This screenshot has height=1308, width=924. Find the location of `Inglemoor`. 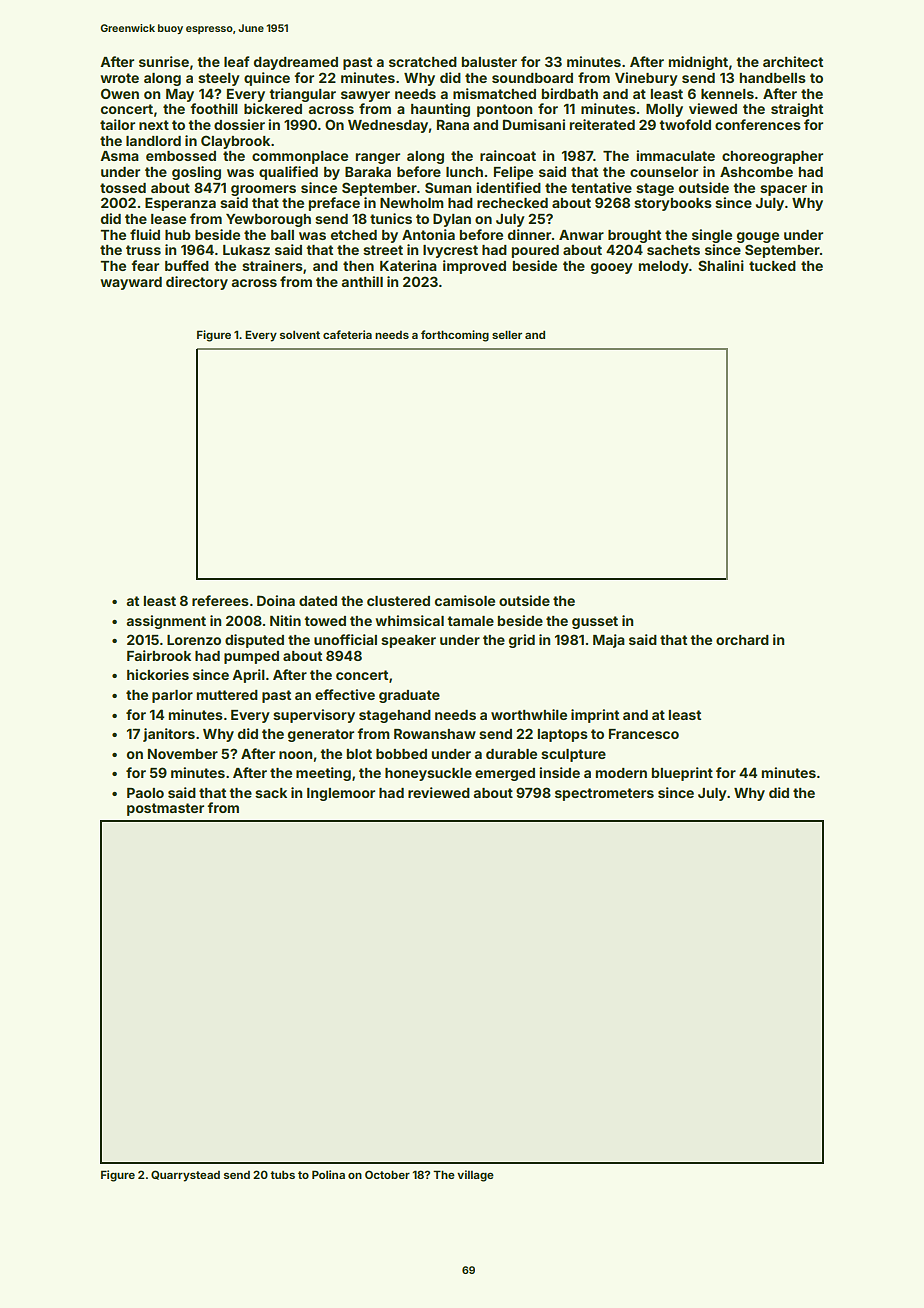

Inglemoor is located at coordinates (341, 794).
